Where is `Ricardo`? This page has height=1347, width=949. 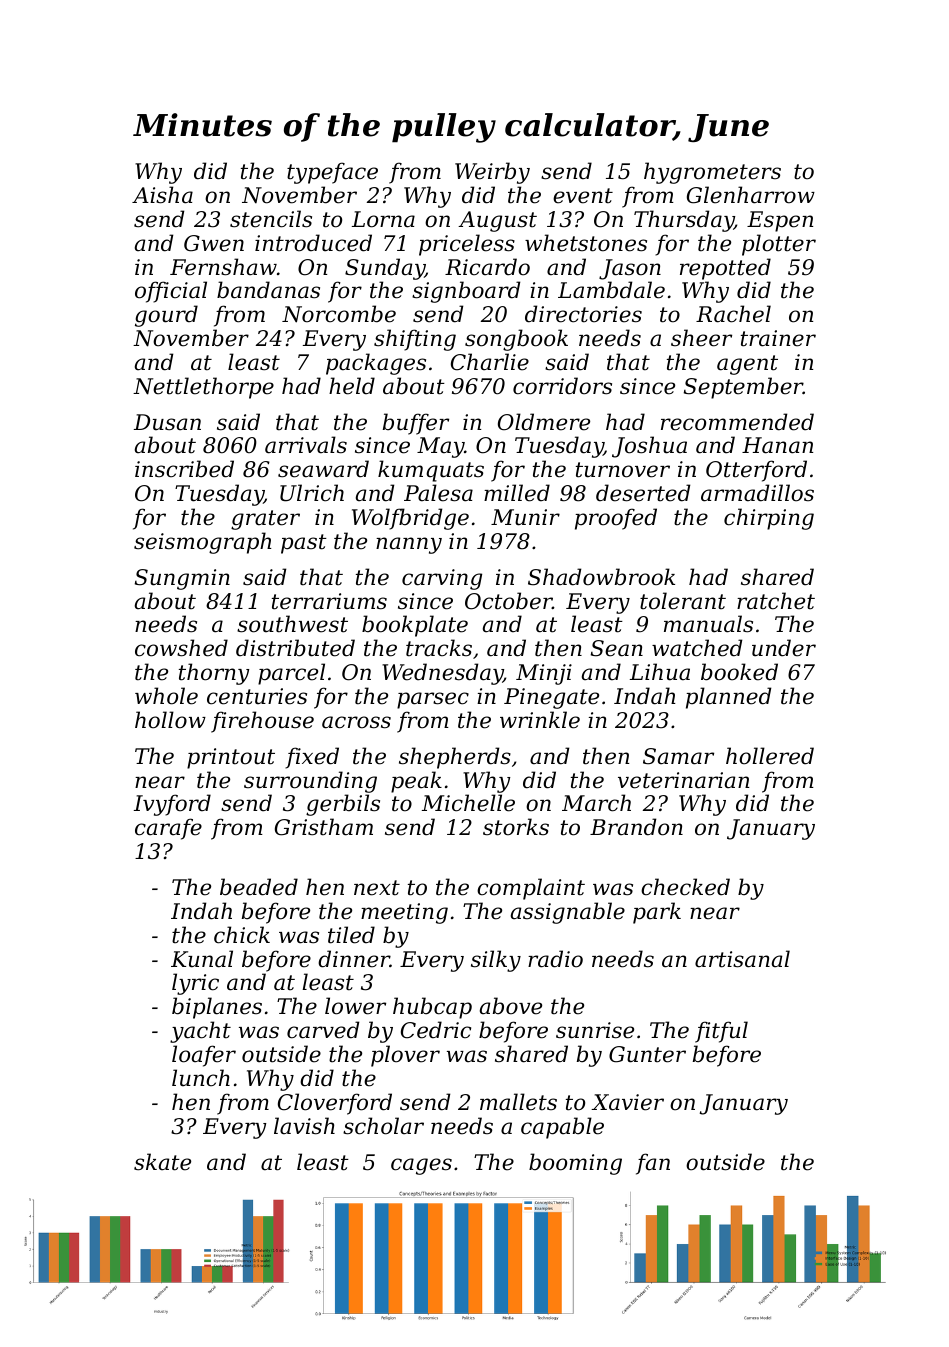
Ricardo is located at coordinates (487, 267).
